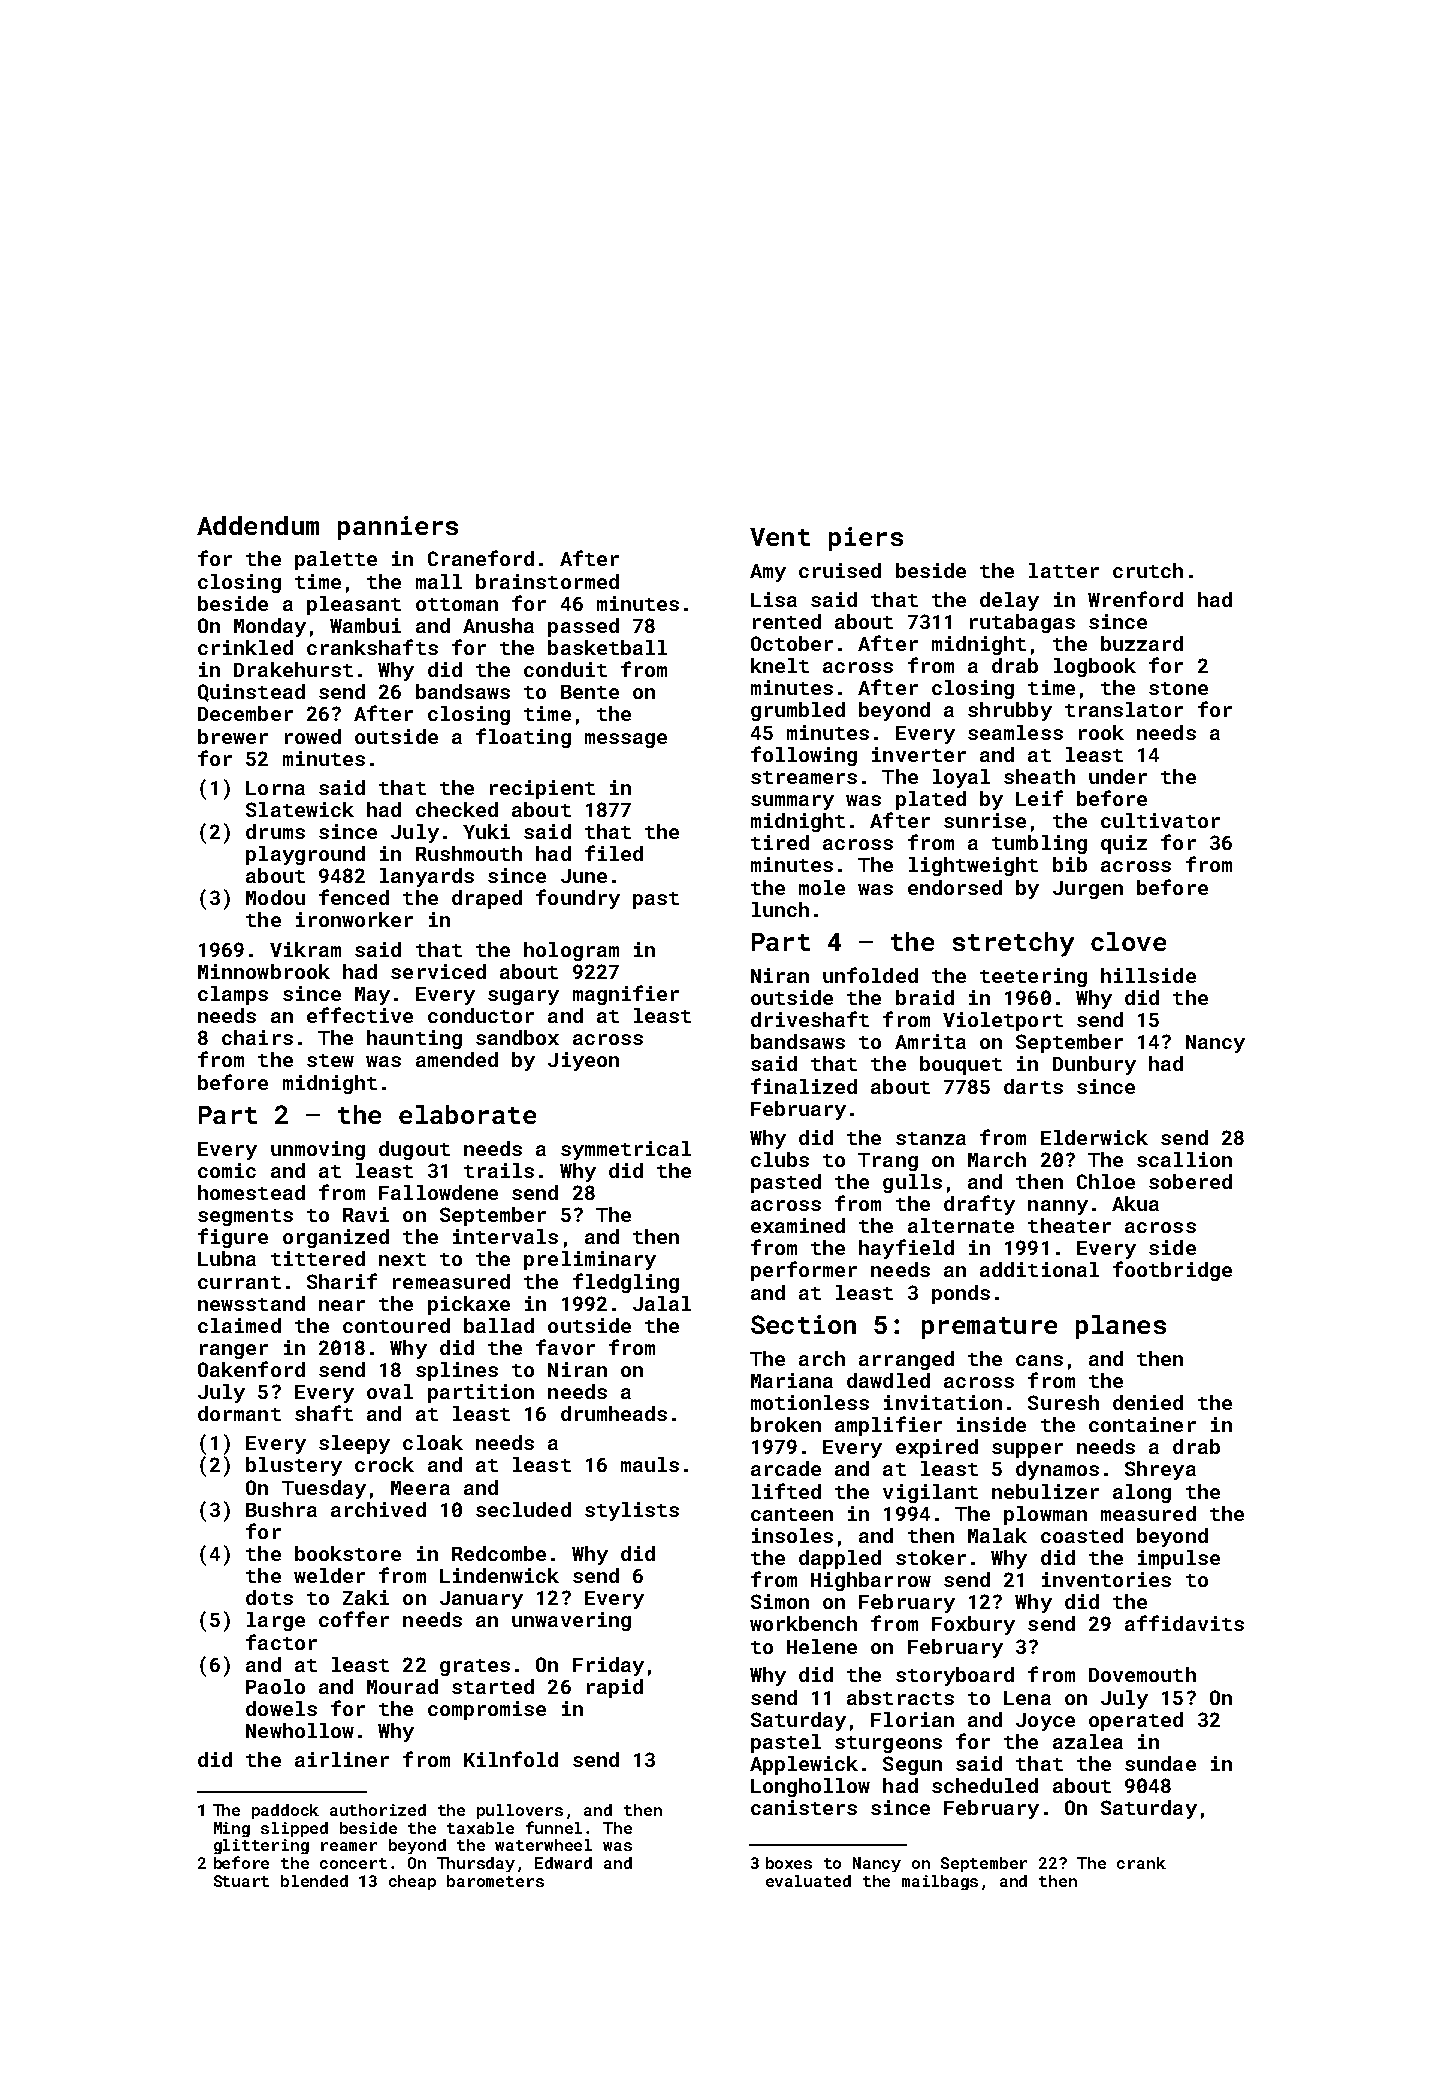 This document has height=2100, width=1450. Describe the element at coordinates (1124, 844) in the document. I see `quiz` at that location.
